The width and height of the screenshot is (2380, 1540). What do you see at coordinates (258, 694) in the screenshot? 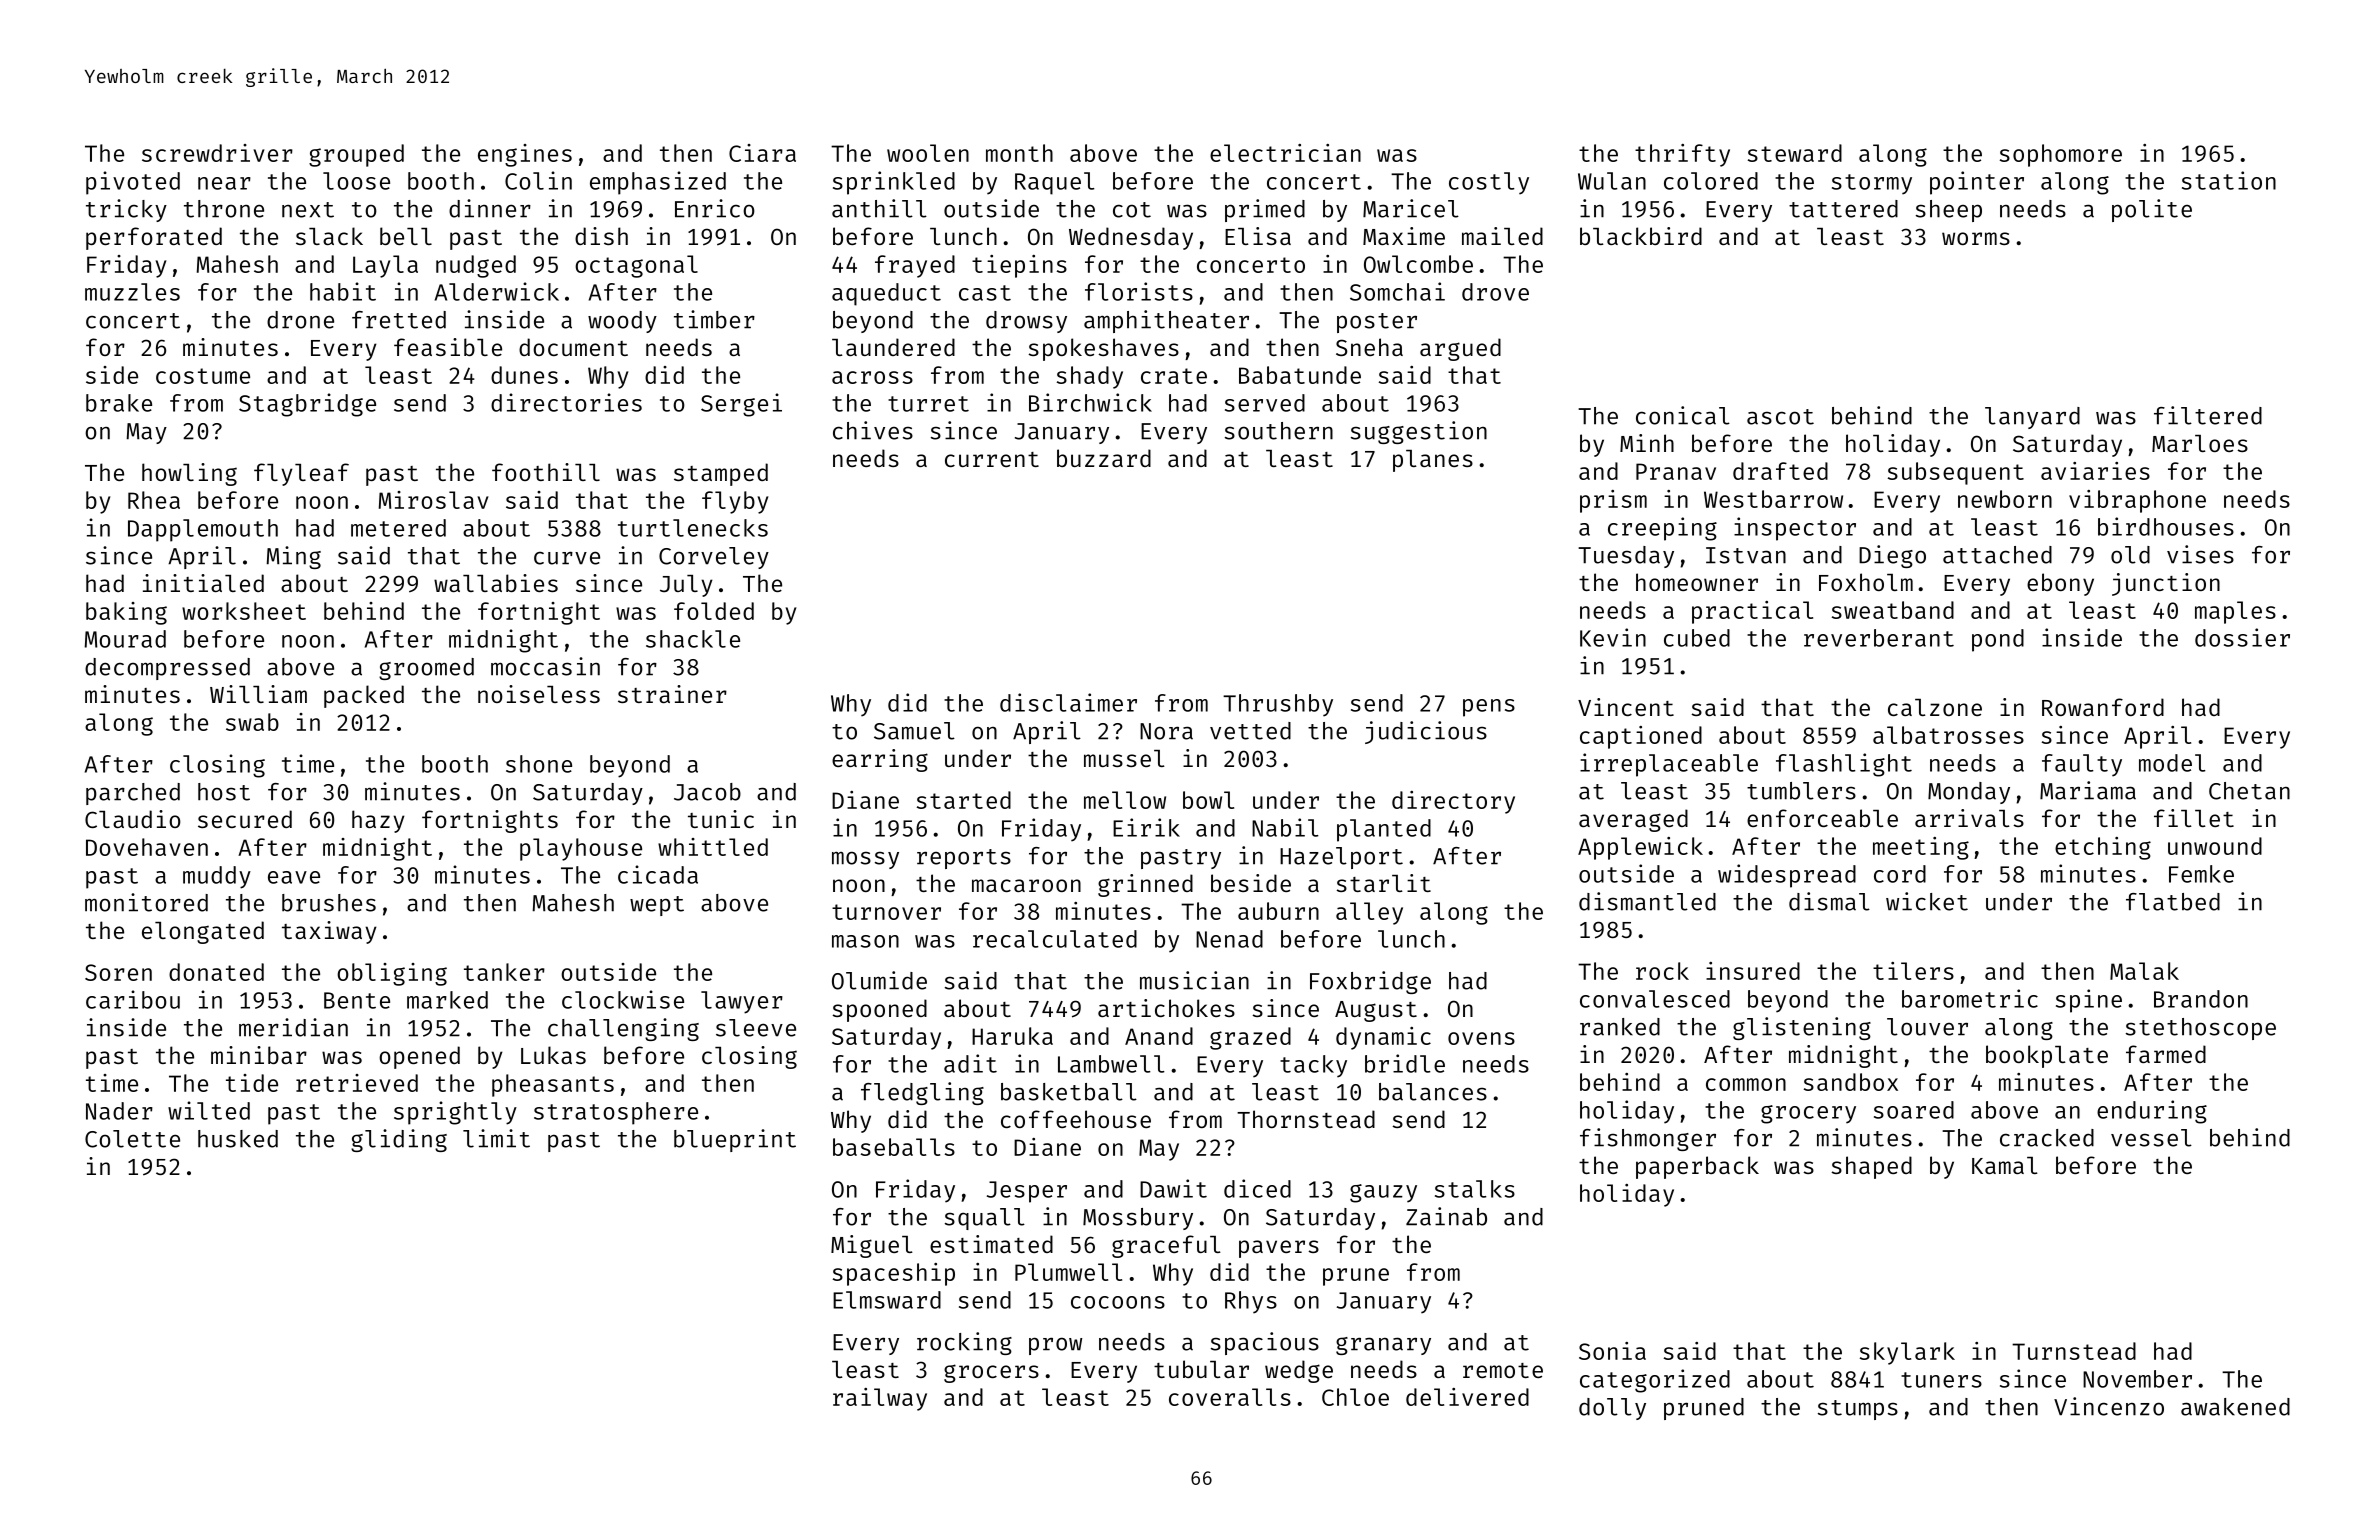
I see `William` at bounding box center [258, 694].
